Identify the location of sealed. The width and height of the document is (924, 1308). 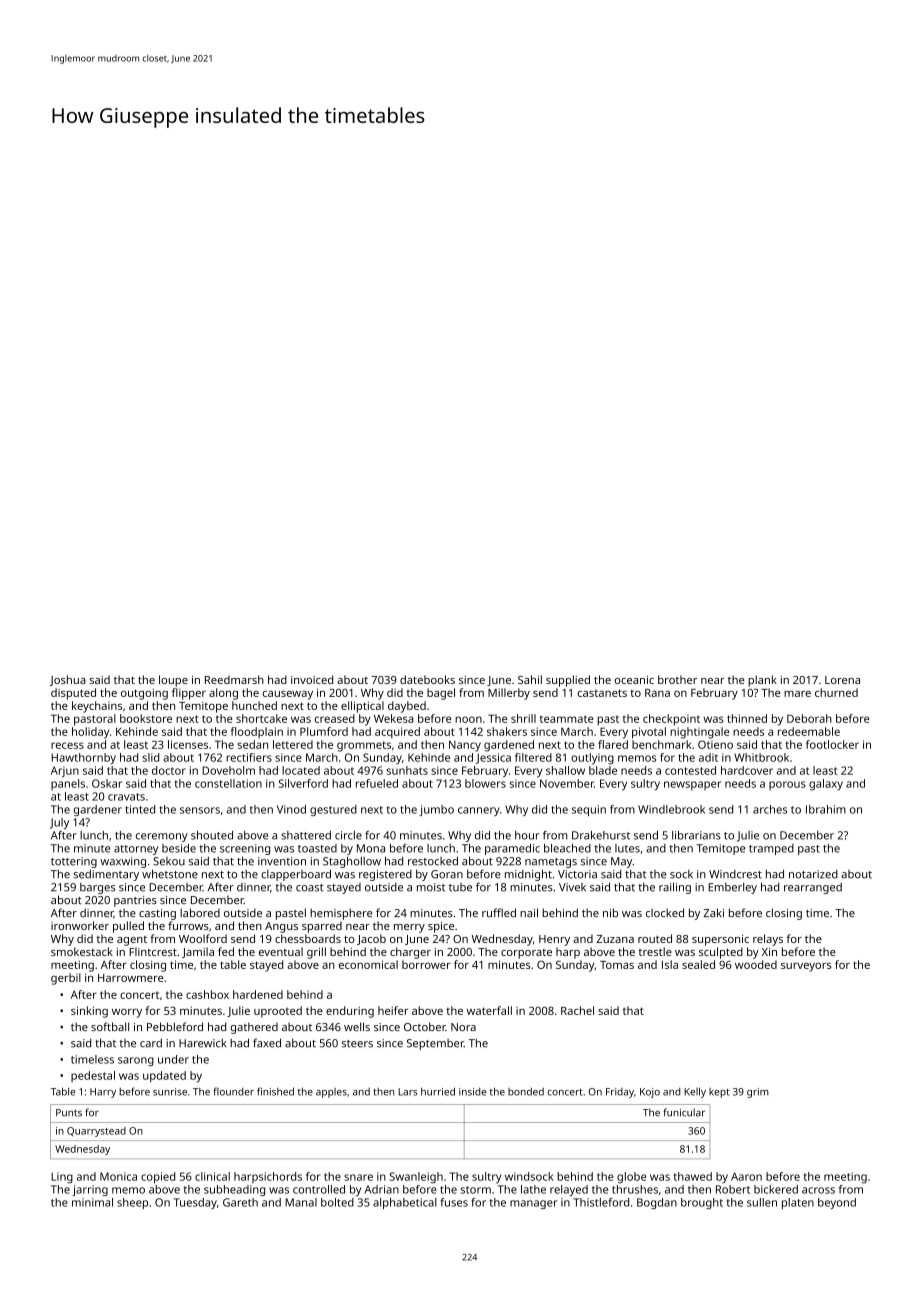
(698, 964).
